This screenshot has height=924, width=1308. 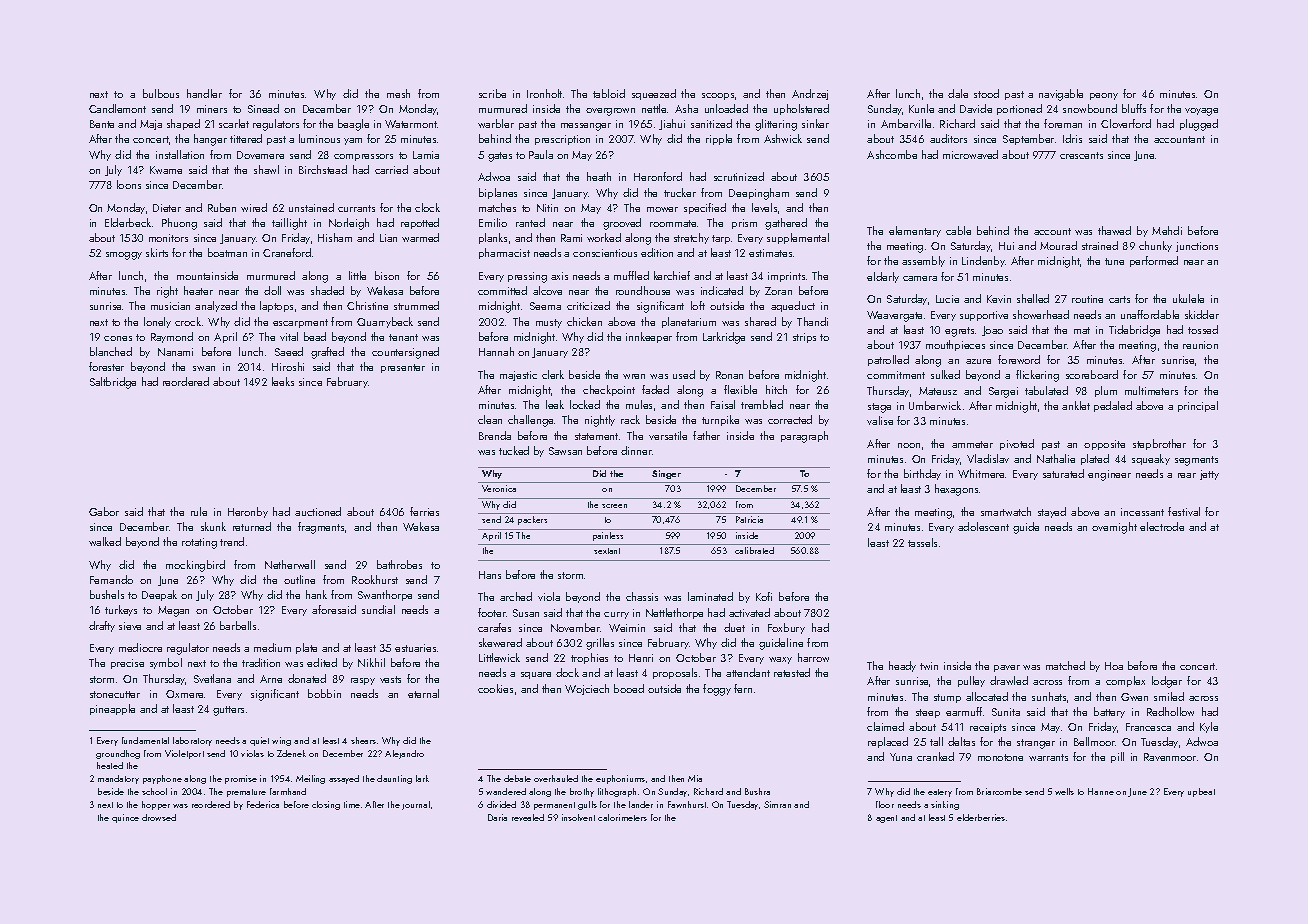 What do you see at coordinates (399, 564) in the screenshot?
I see `bathrobes` at bounding box center [399, 564].
